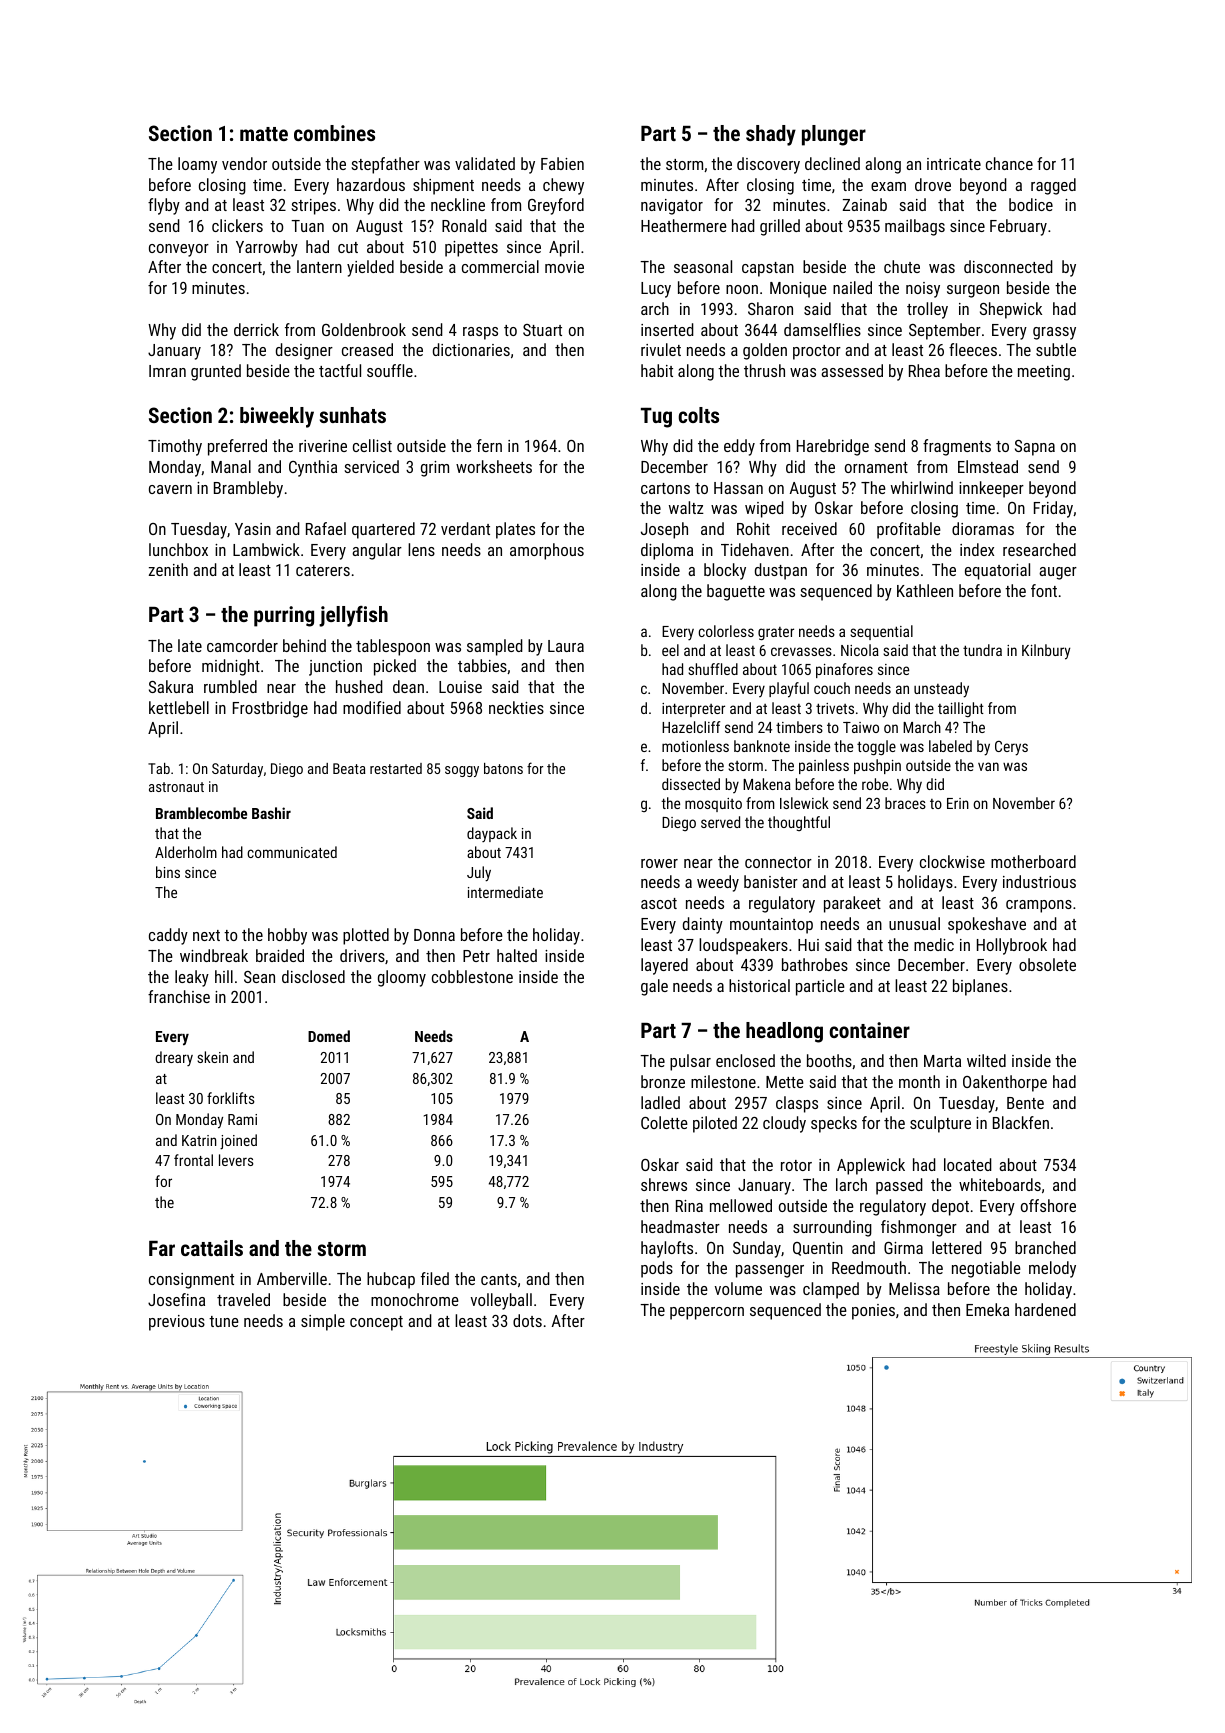  Describe the element at coordinates (162, 1248) in the screenshot. I see `Far` at that location.
